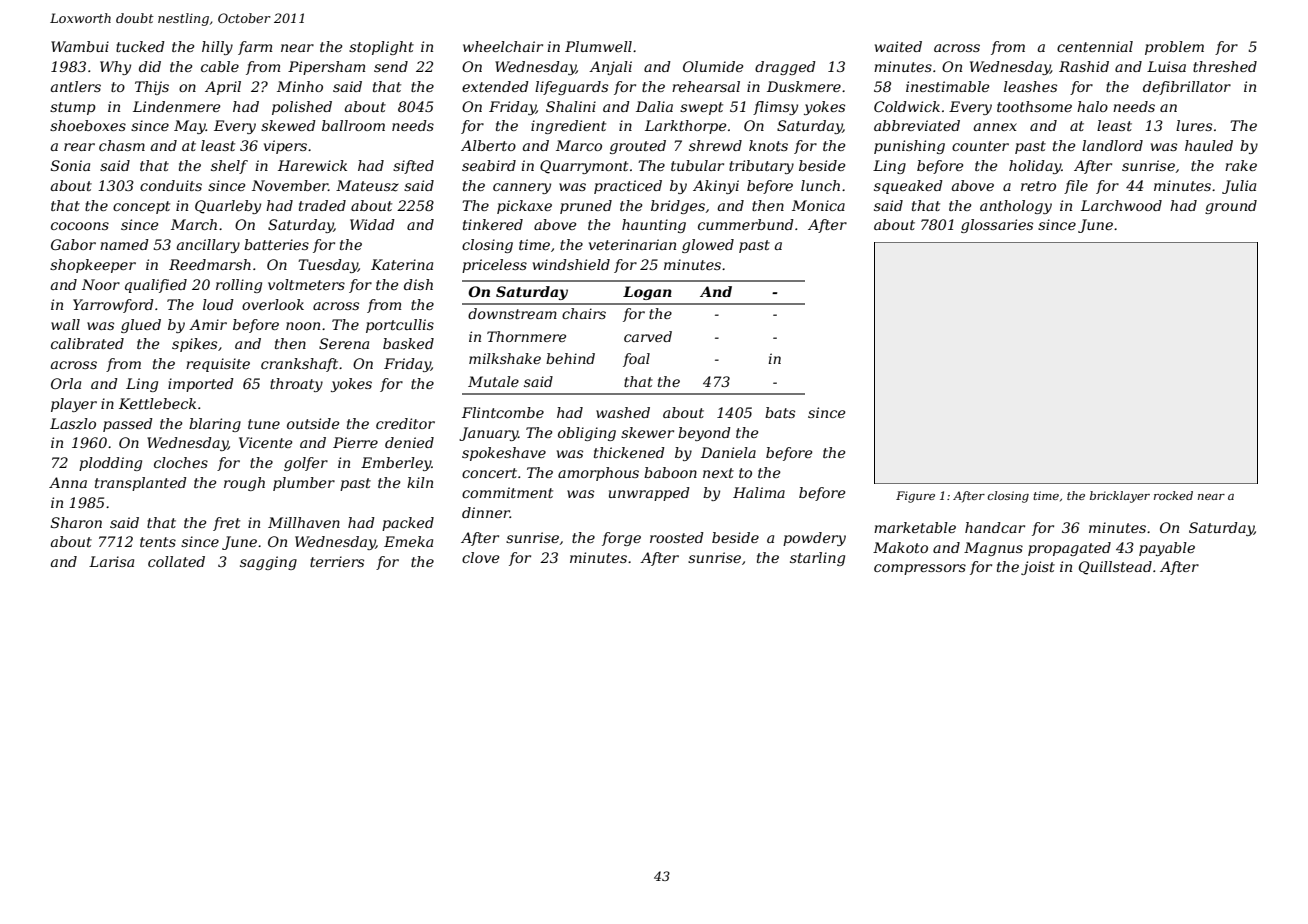 The image size is (1308, 924). Describe the element at coordinates (636, 360) in the screenshot. I see `foal` at that location.
